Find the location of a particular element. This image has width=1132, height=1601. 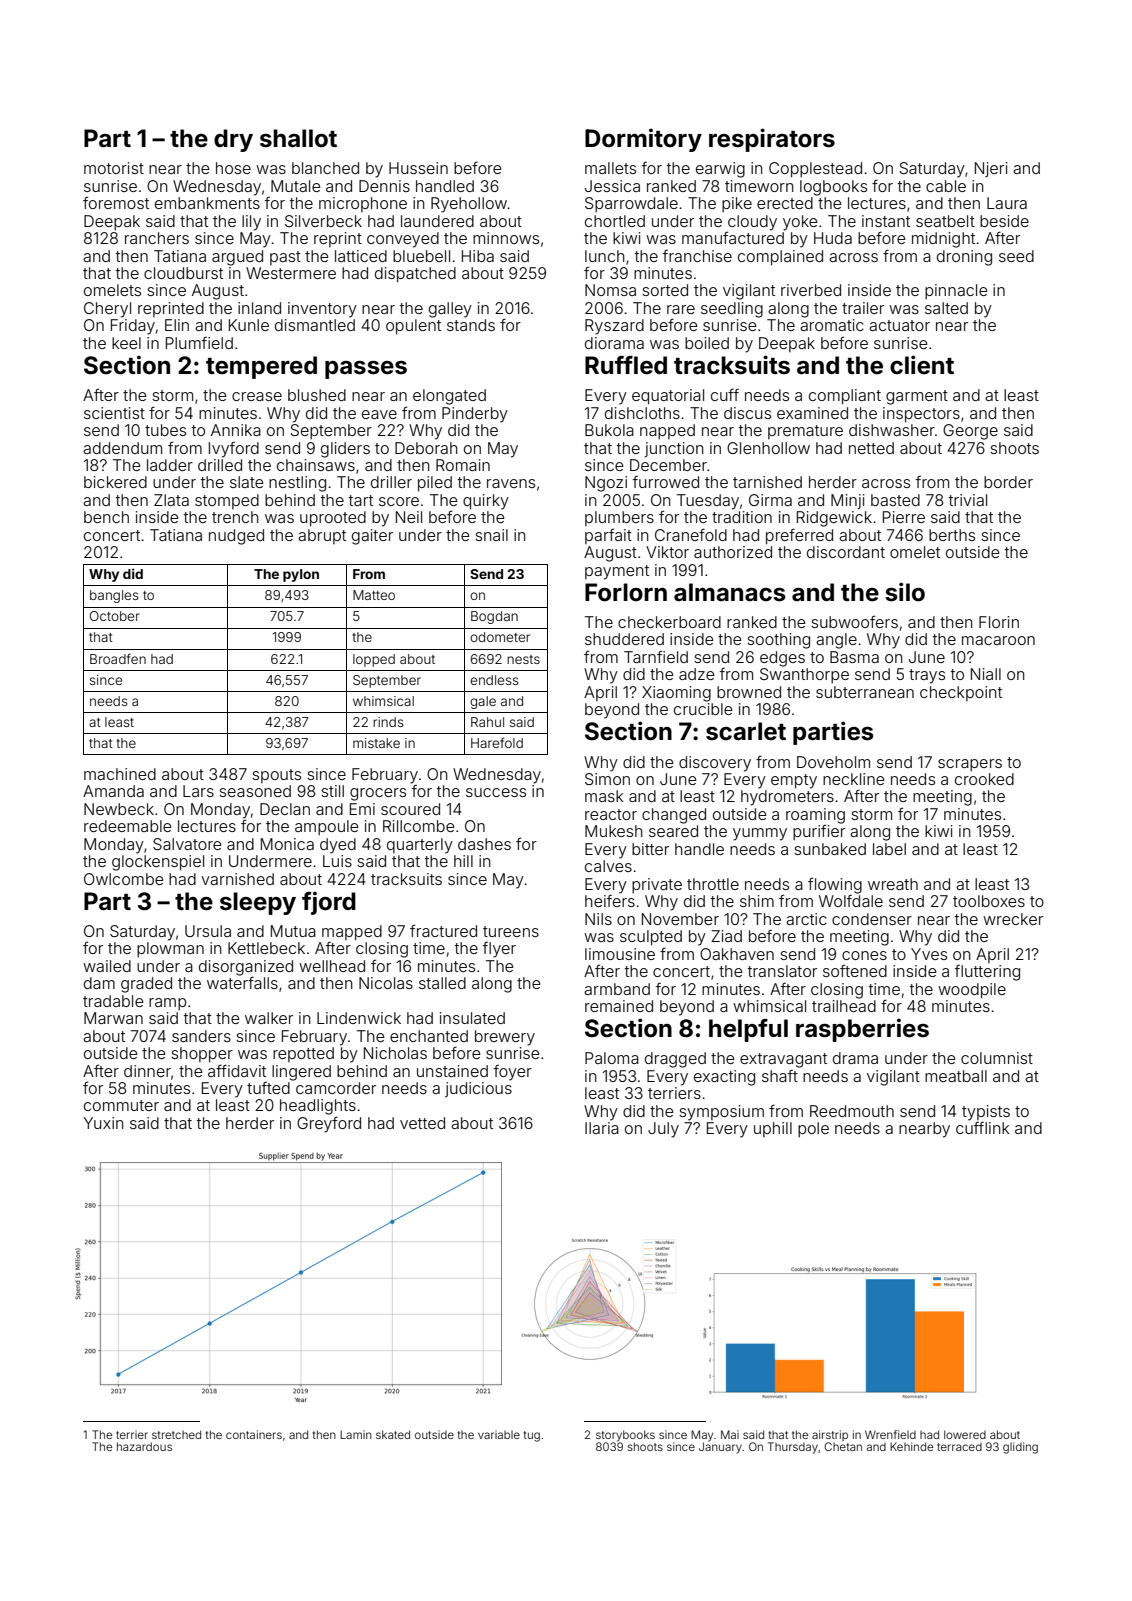

walker is located at coordinates (269, 1018).
